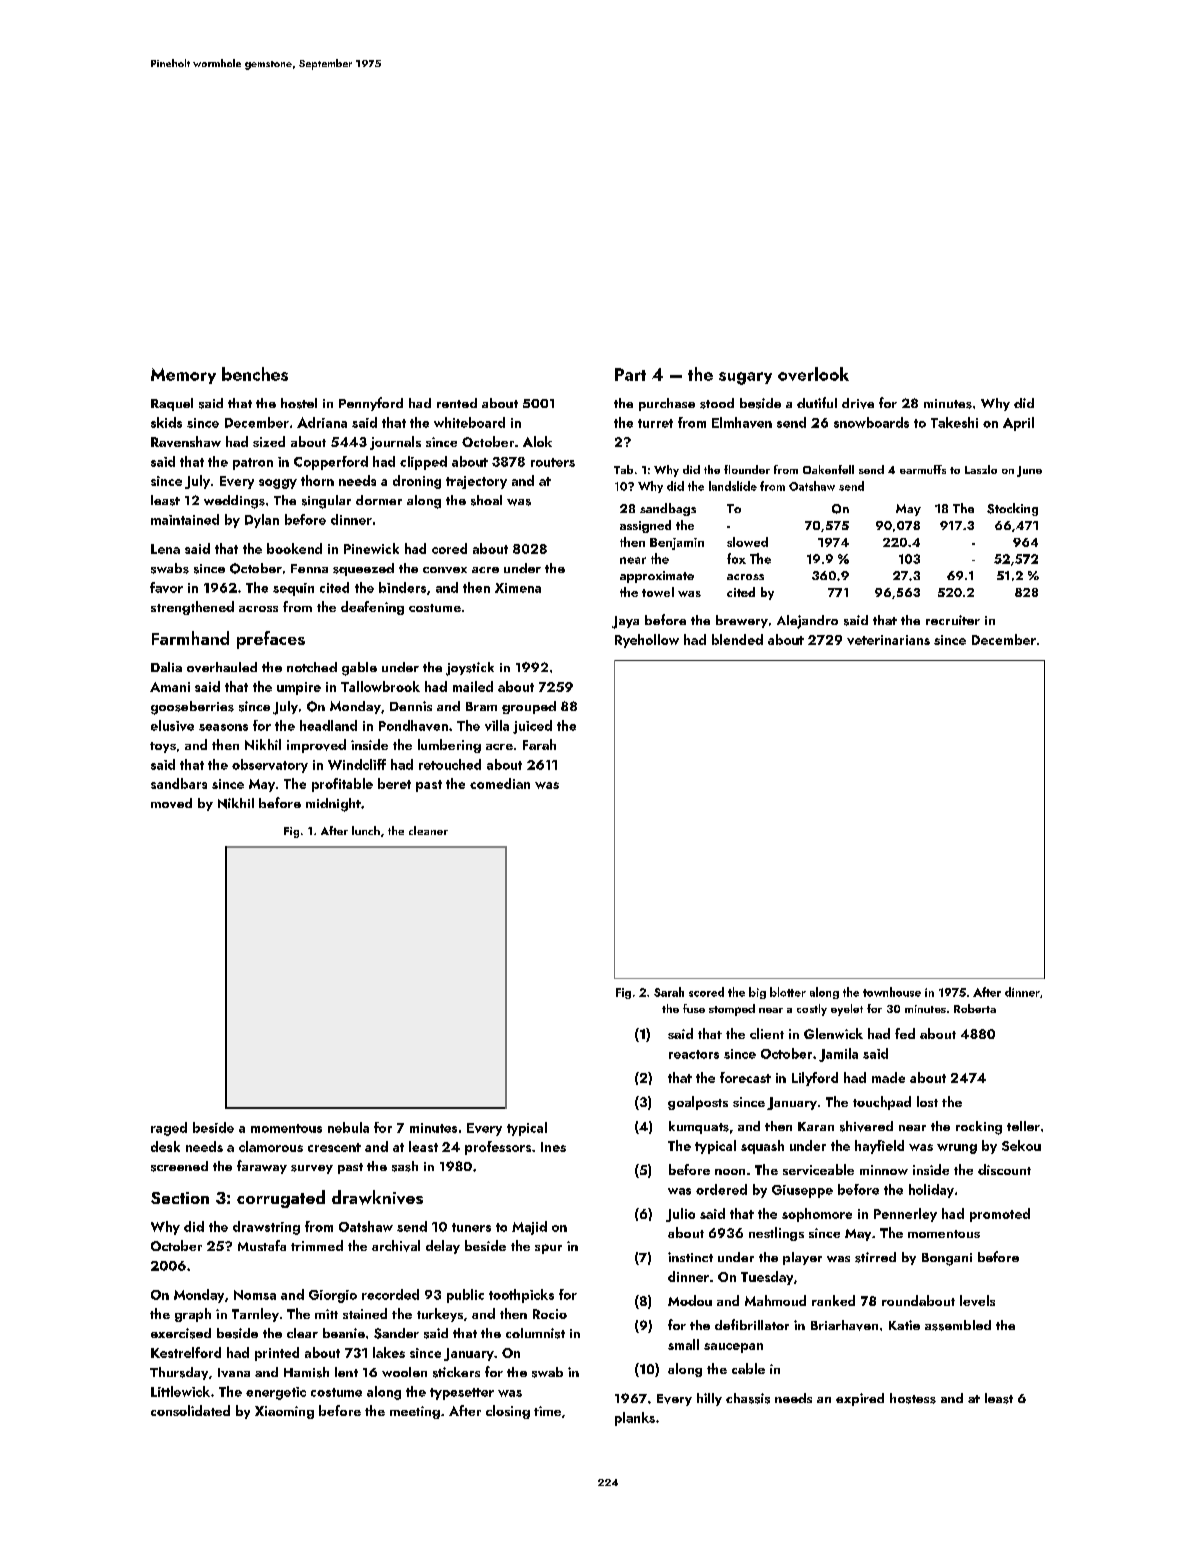 Image resolution: width=1195 pixels, height=1547 pixels. Describe the element at coordinates (553, 1147) in the screenshot. I see `Ines` at that location.
